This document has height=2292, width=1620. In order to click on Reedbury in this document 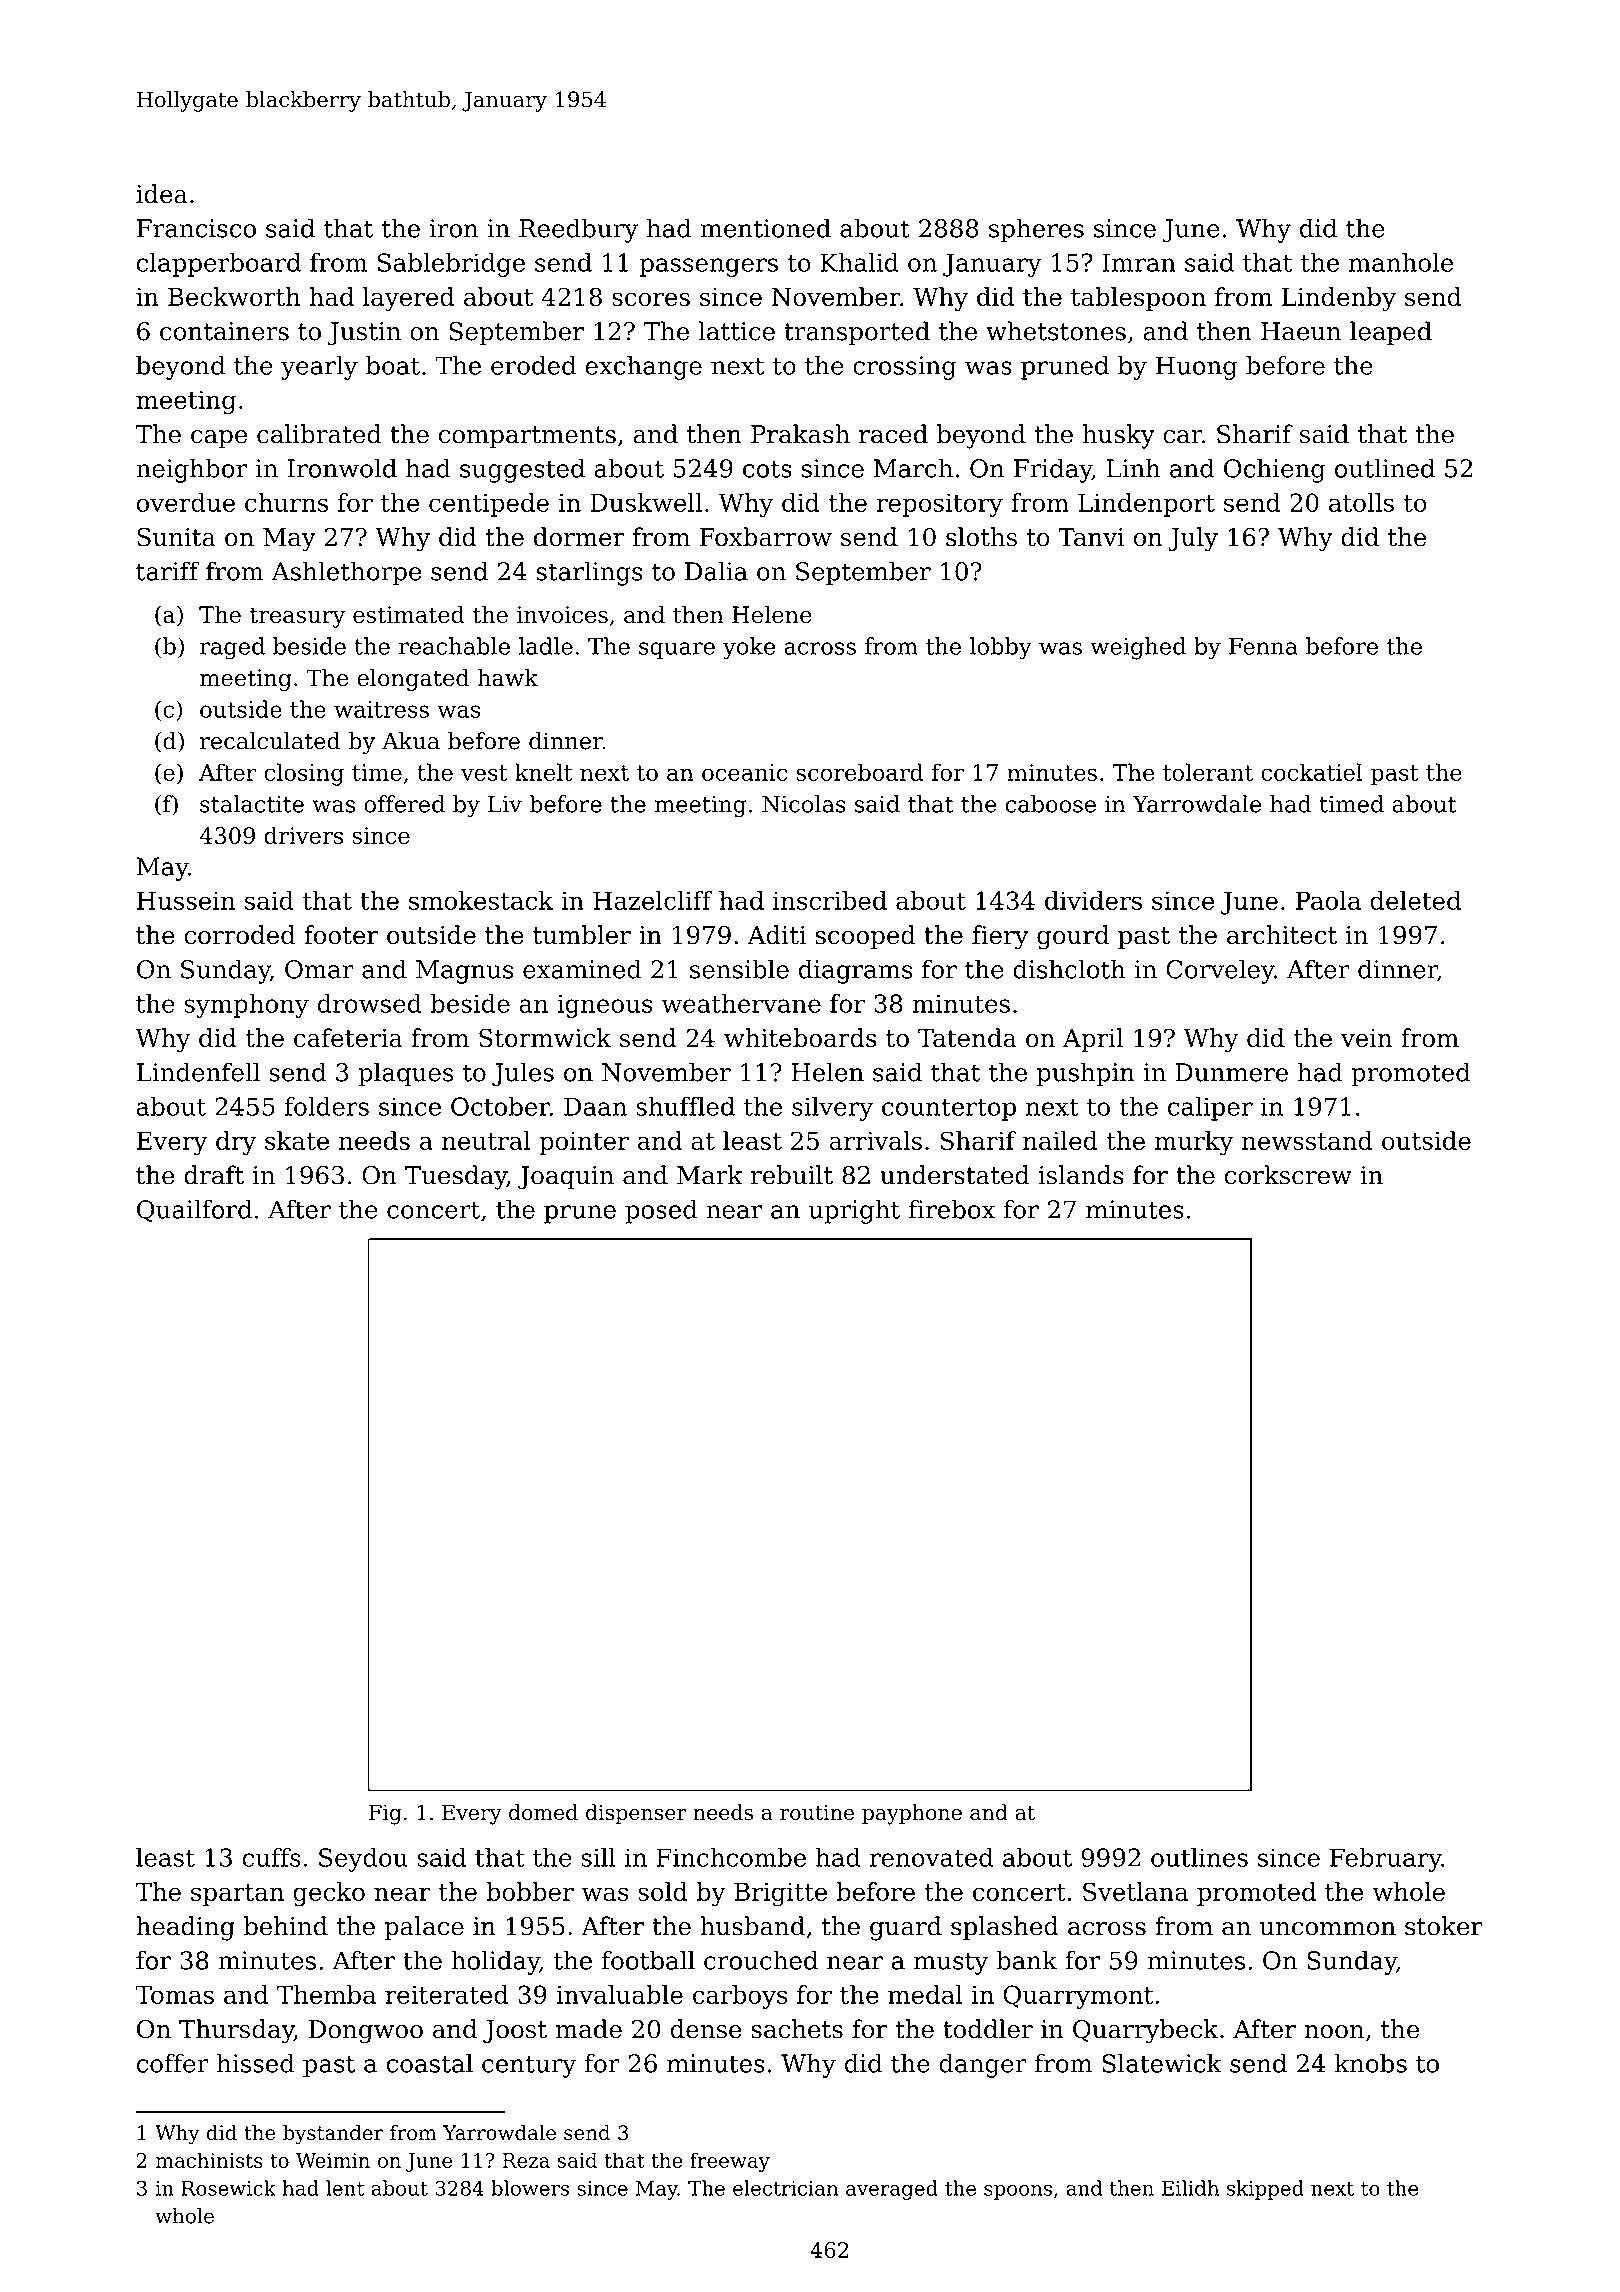, I will do `click(578, 230)`.
